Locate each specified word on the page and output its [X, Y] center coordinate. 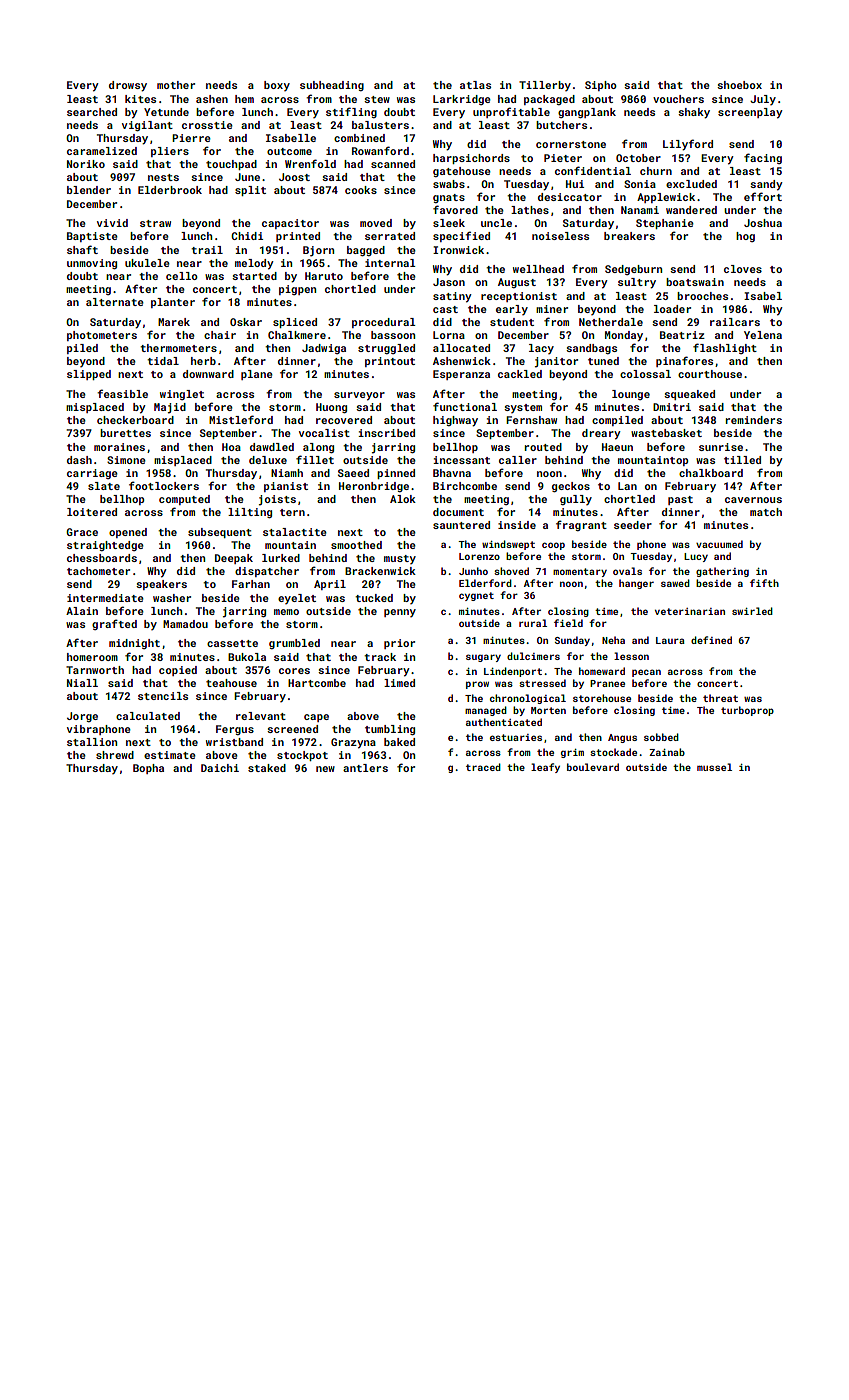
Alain [82, 611]
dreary [601, 434]
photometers [102, 336]
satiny [452, 297]
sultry [637, 283]
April [330, 585]
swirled [752, 611]
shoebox [739, 85]
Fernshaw [531, 420]
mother [176, 85]
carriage [92, 474]
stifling [351, 112]
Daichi [220, 768]
